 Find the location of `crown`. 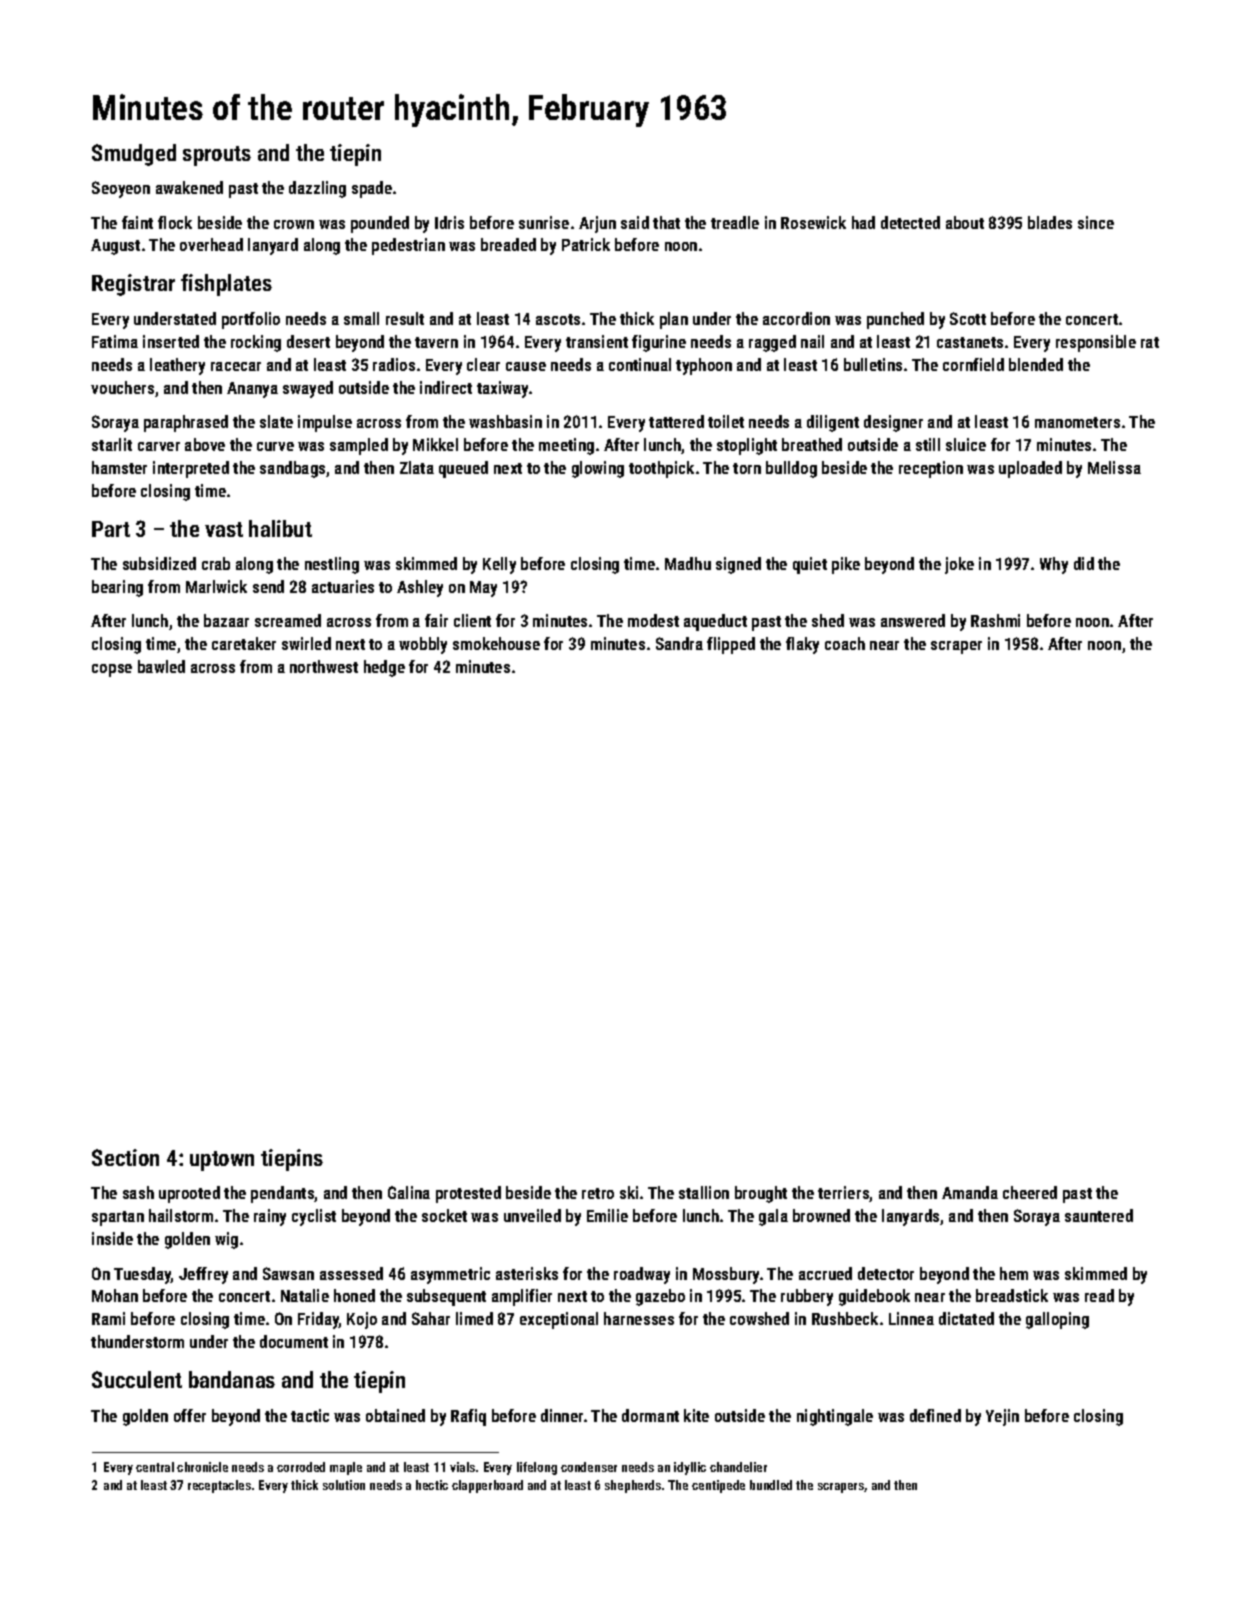

crown is located at coordinates (294, 224).
